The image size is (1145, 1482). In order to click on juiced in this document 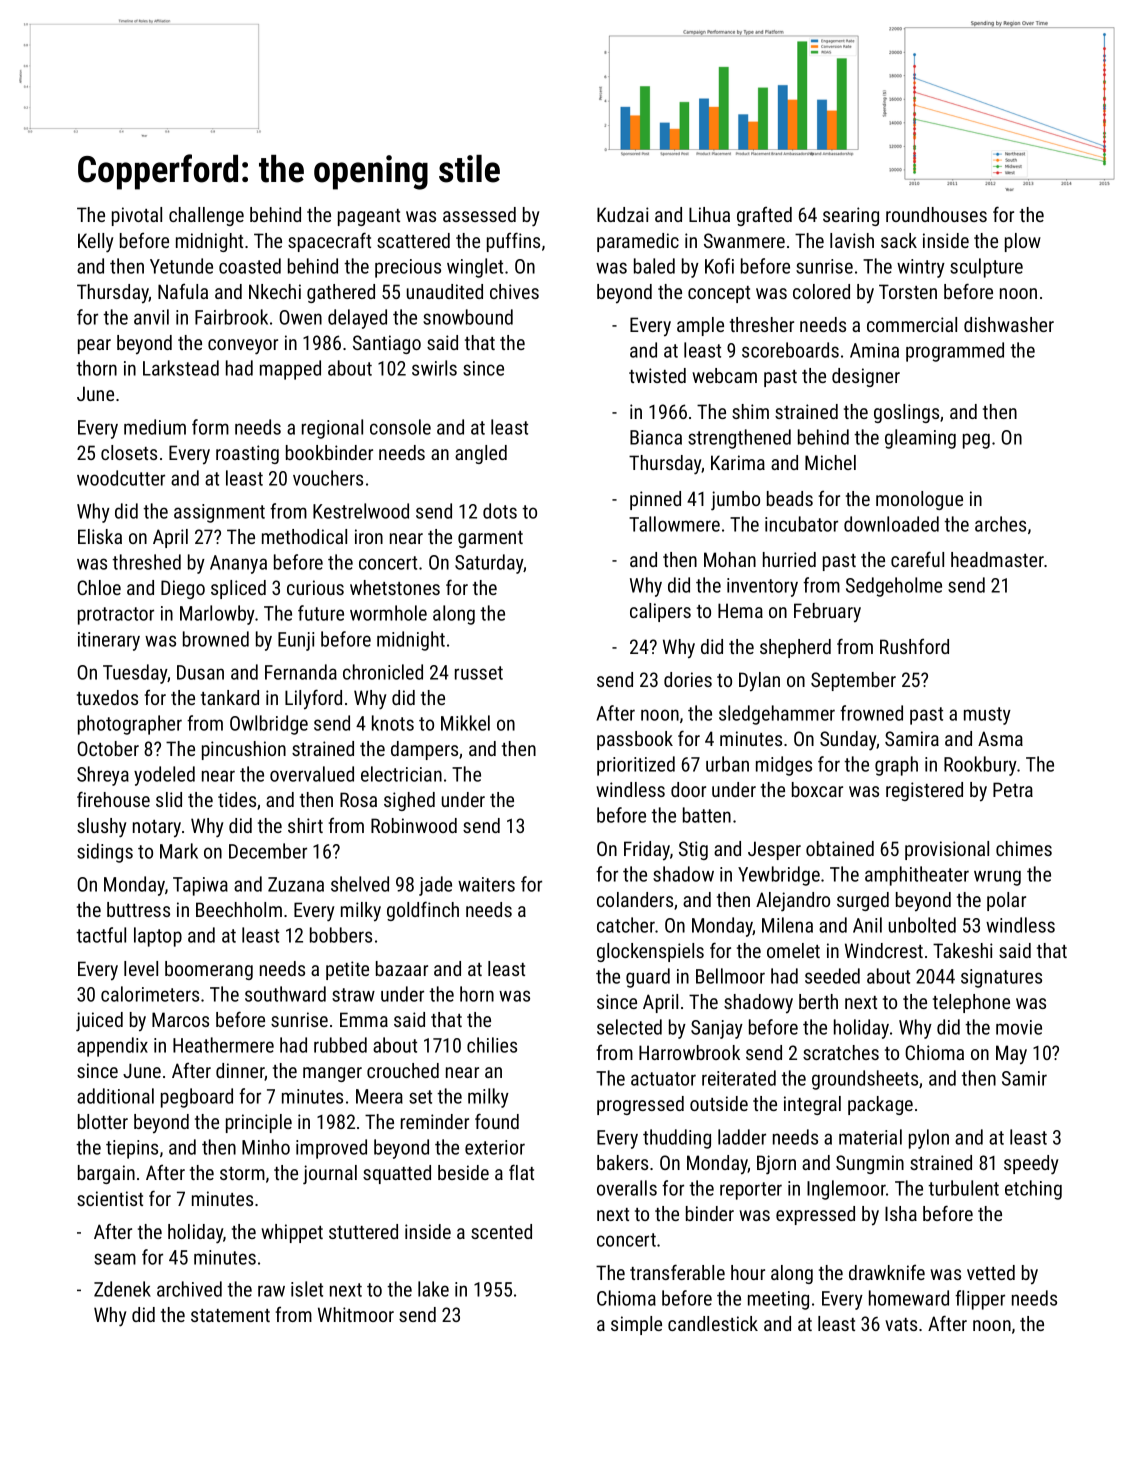, I will do `click(99, 1022)`.
